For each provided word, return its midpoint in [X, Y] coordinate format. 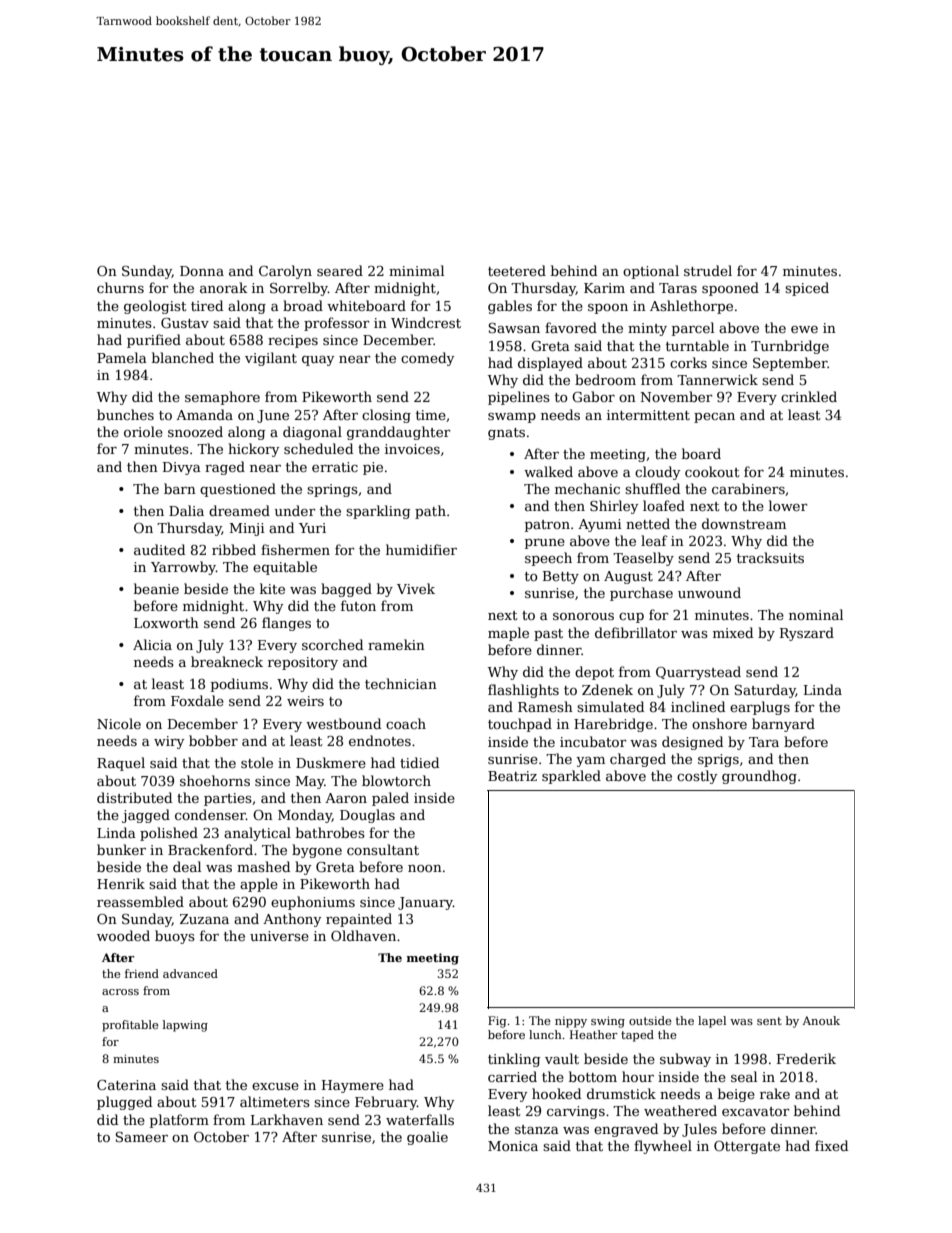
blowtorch [396, 780]
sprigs [718, 760]
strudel [708, 270]
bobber [213, 740]
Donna [202, 271]
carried [512, 1076]
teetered [517, 270]
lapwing [185, 1026]
